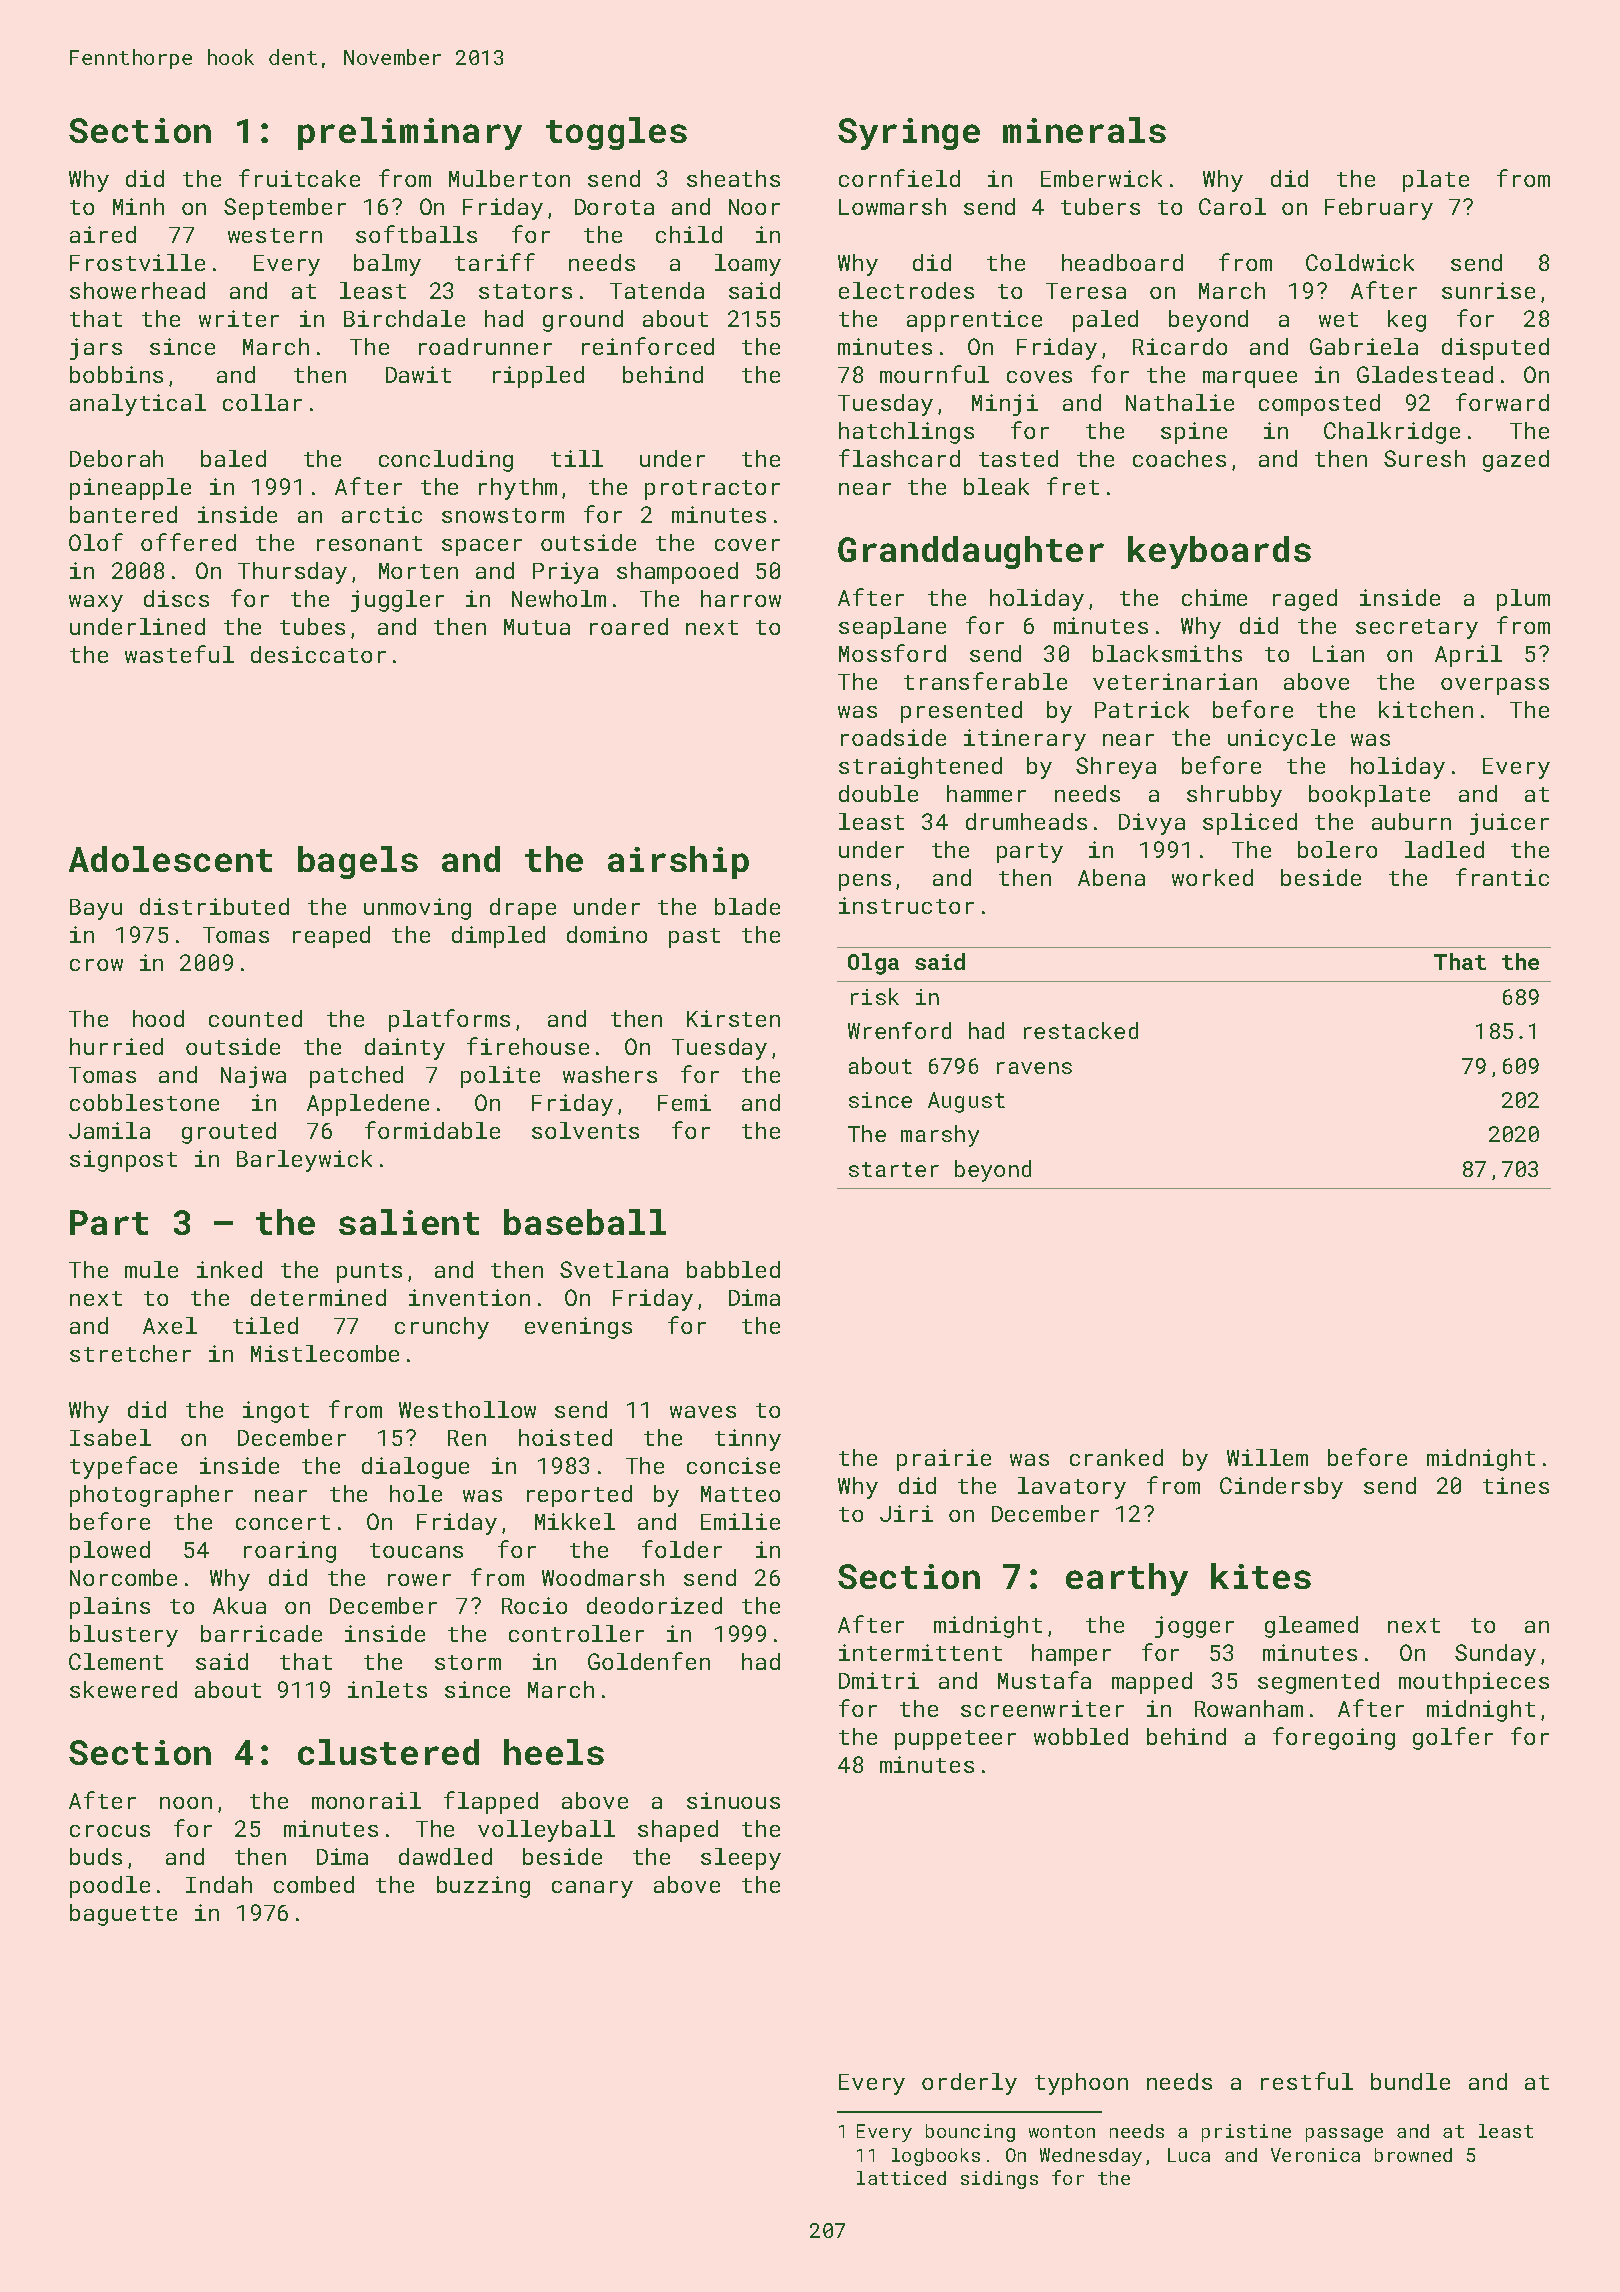  Describe the element at coordinates (318, 654) in the screenshot. I see `desiccator` at that location.
